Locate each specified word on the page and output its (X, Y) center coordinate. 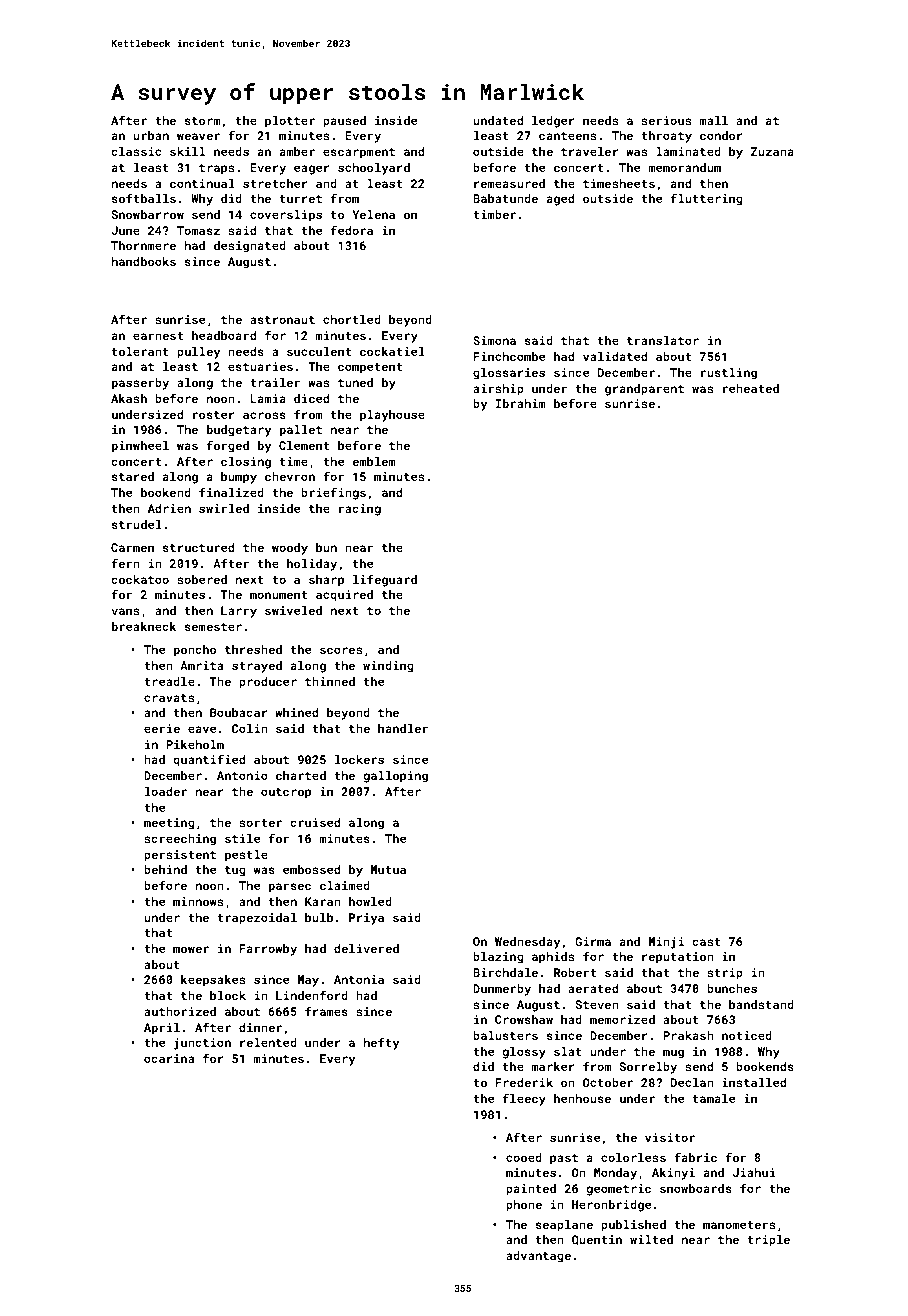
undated (498, 120)
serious (666, 120)
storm (202, 121)
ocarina (169, 1058)
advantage (538, 1257)
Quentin (597, 1240)
